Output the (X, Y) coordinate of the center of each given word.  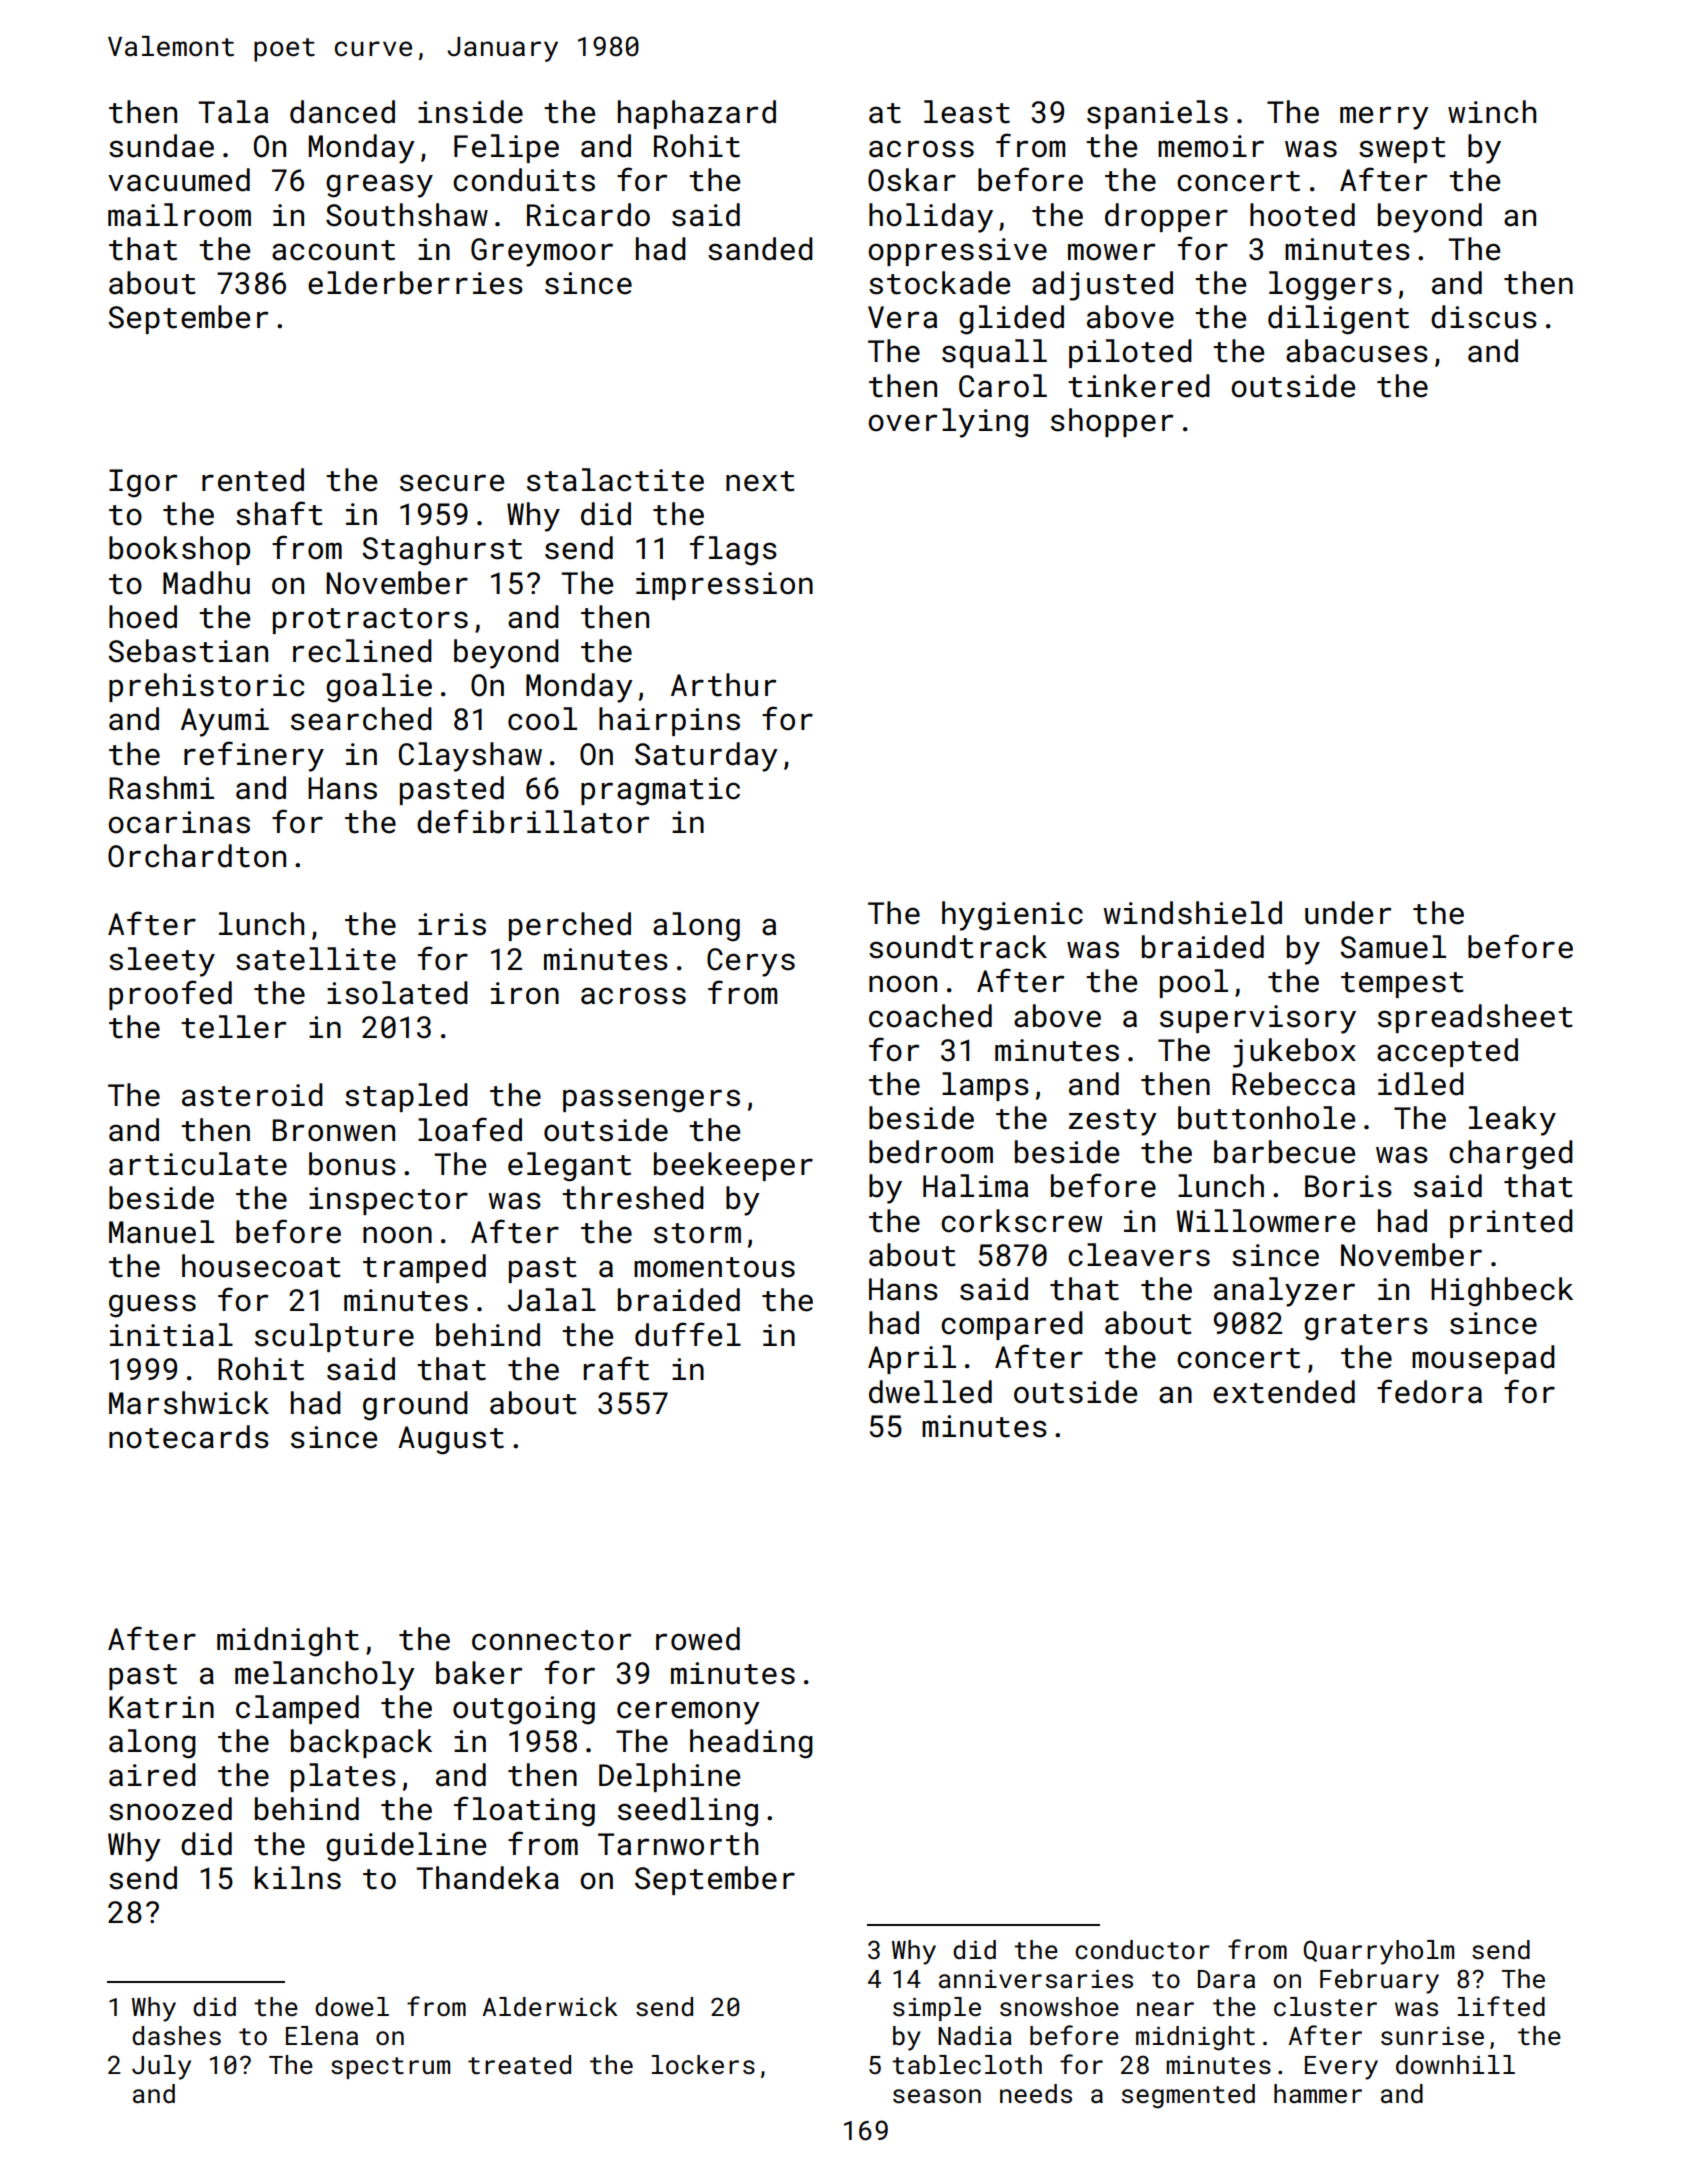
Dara (1226, 1979)
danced (342, 112)
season (937, 2096)
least (967, 112)
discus (1484, 317)
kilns (298, 1878)
